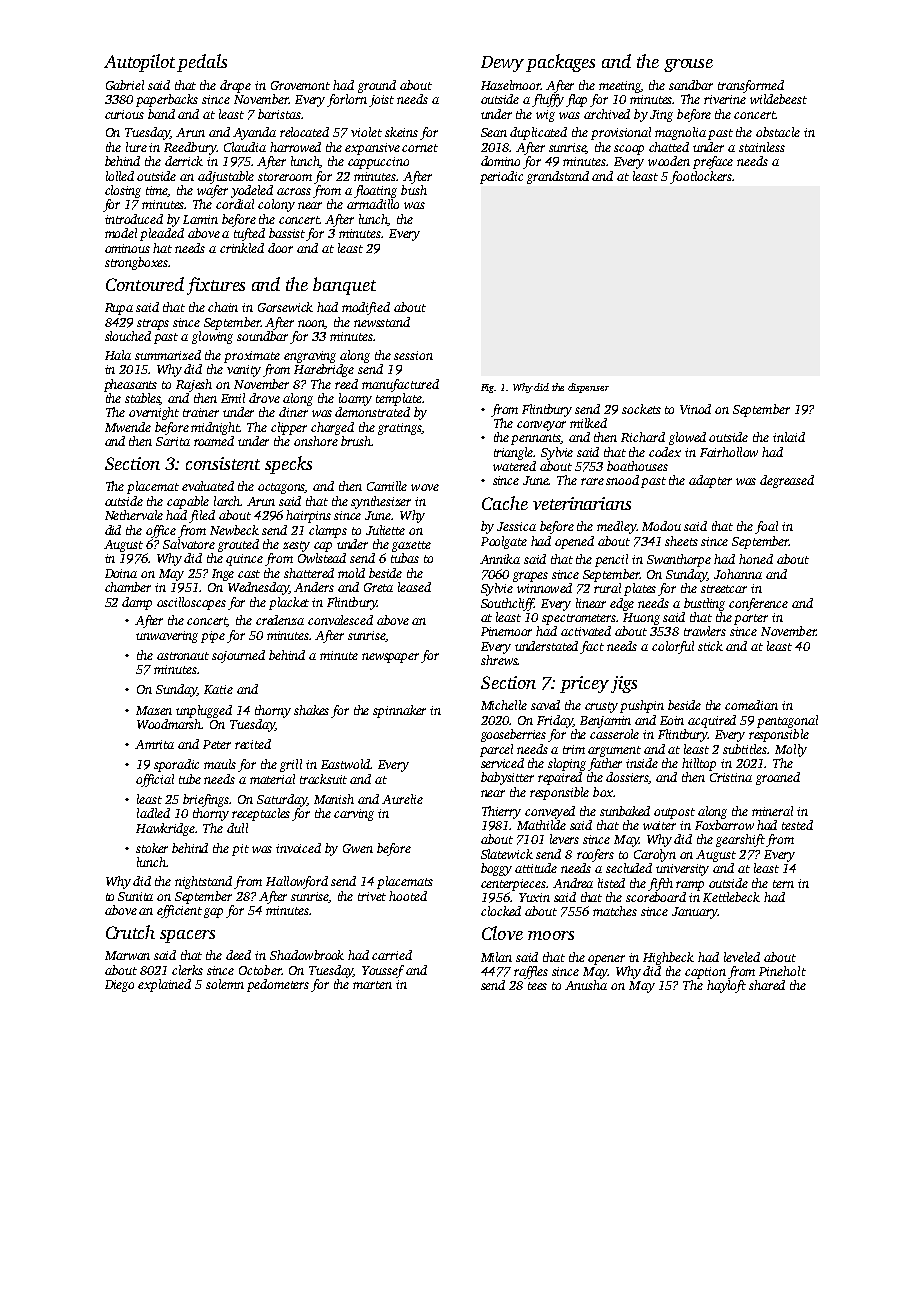 Image resolution: width=924 pixels, height=1308 pixels. Describe the element at coordinates (382, 322) in the page. I see `newsstand` at that location.
